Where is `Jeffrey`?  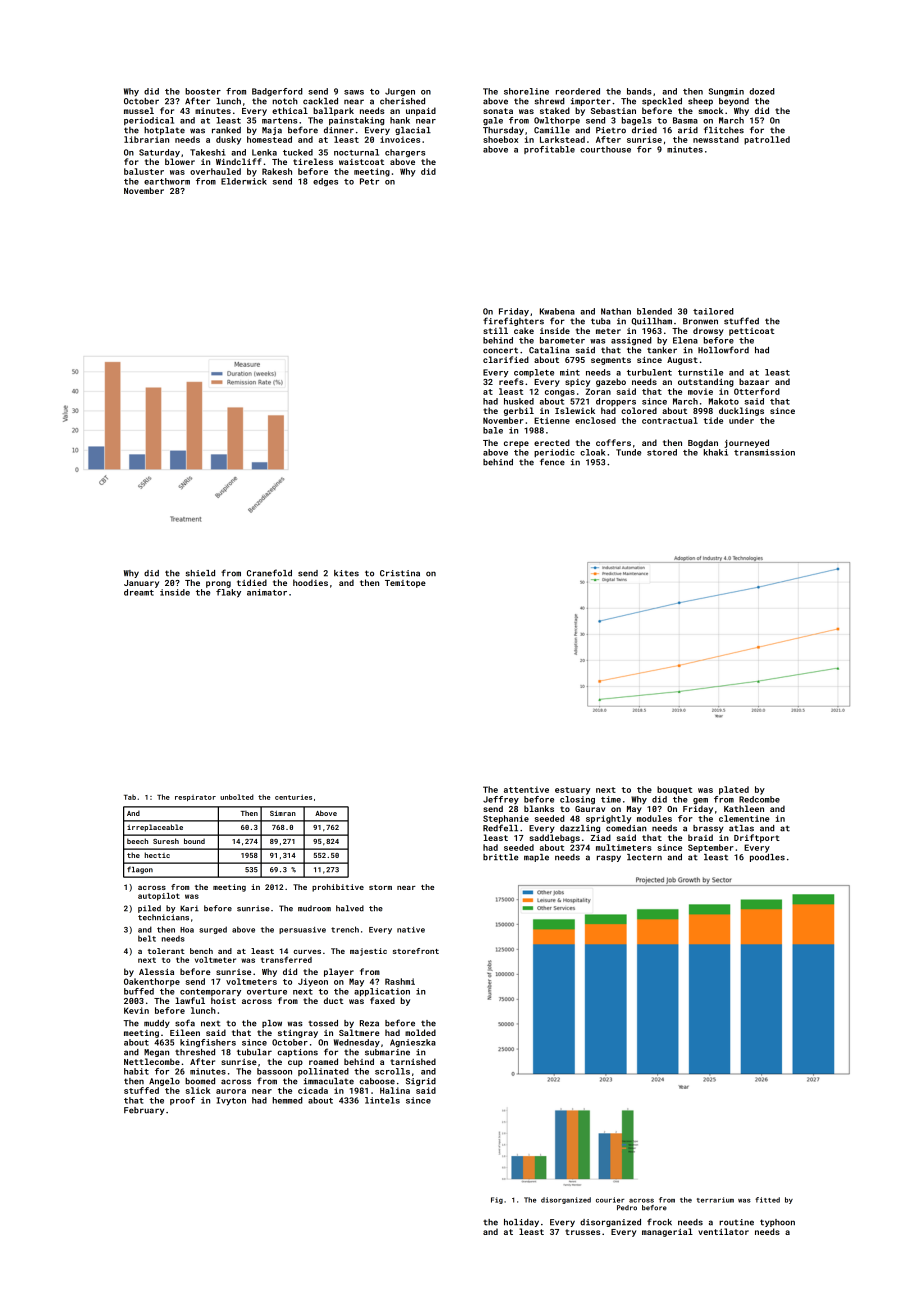
Jeffrey is located at coordinates (501, 800).
